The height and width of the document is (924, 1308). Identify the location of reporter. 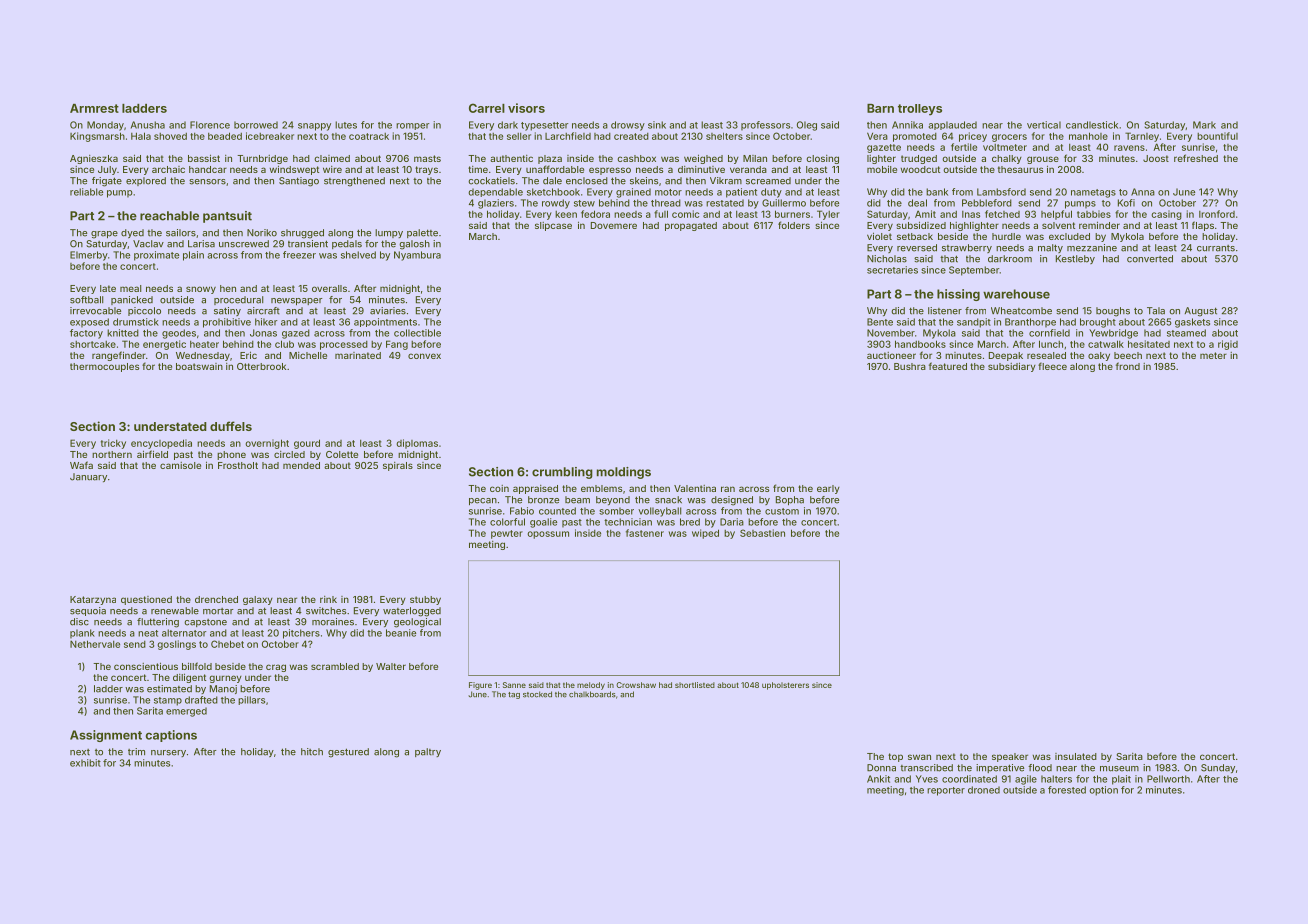
(946, 791).
